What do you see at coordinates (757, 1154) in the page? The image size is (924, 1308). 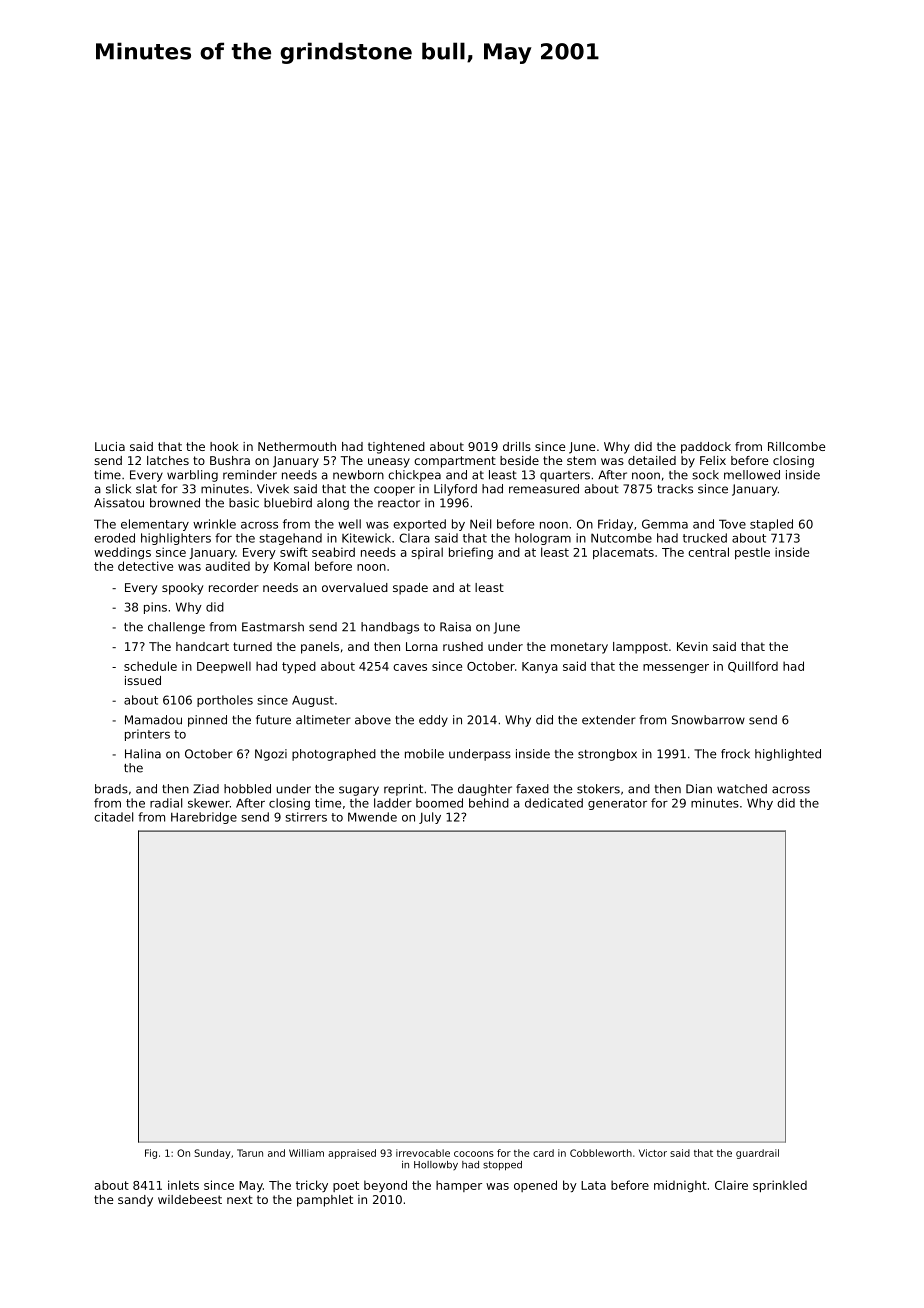 I see `guardrail` at bounding box center [757, 1154].
